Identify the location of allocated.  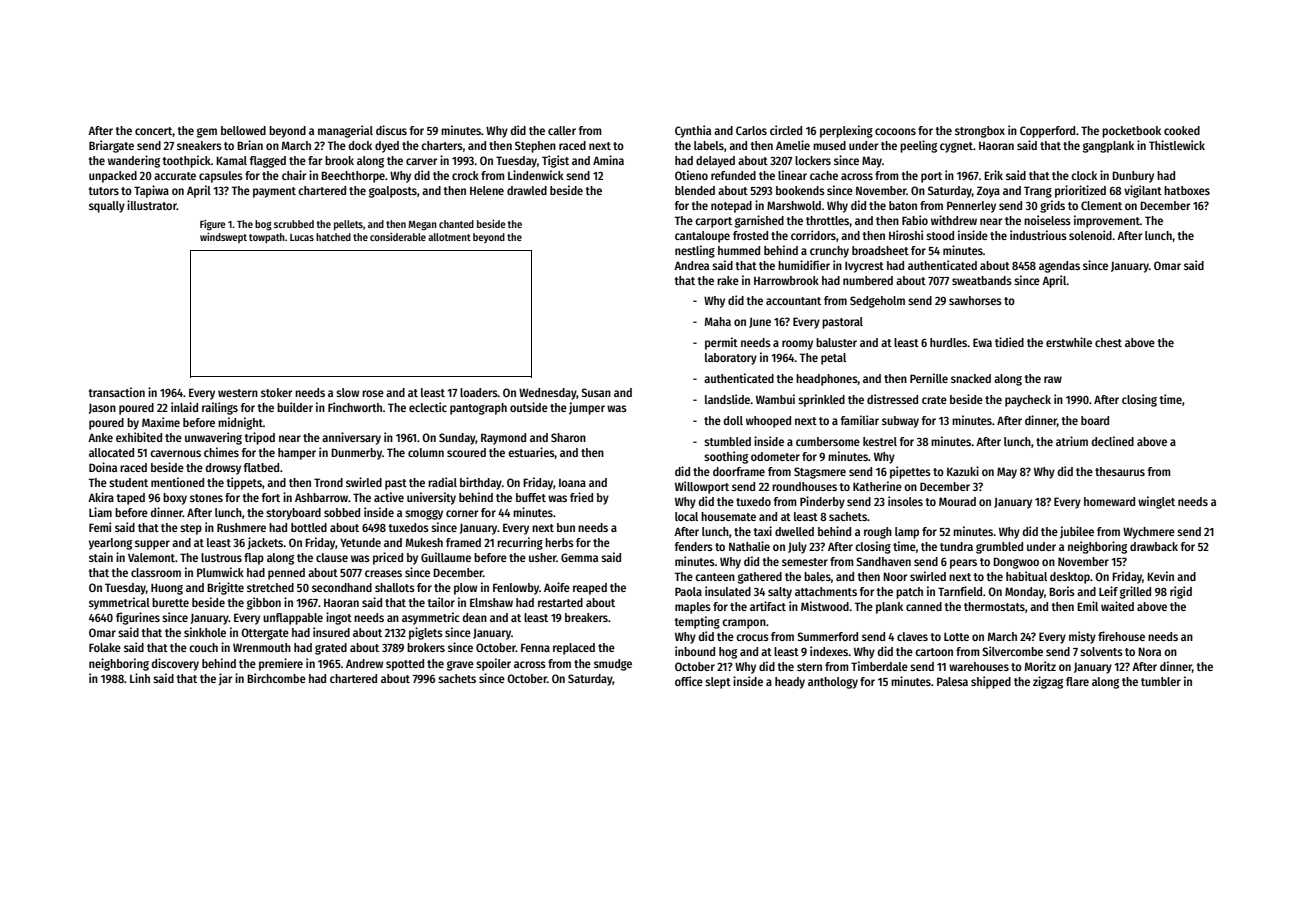
(111, 452).
